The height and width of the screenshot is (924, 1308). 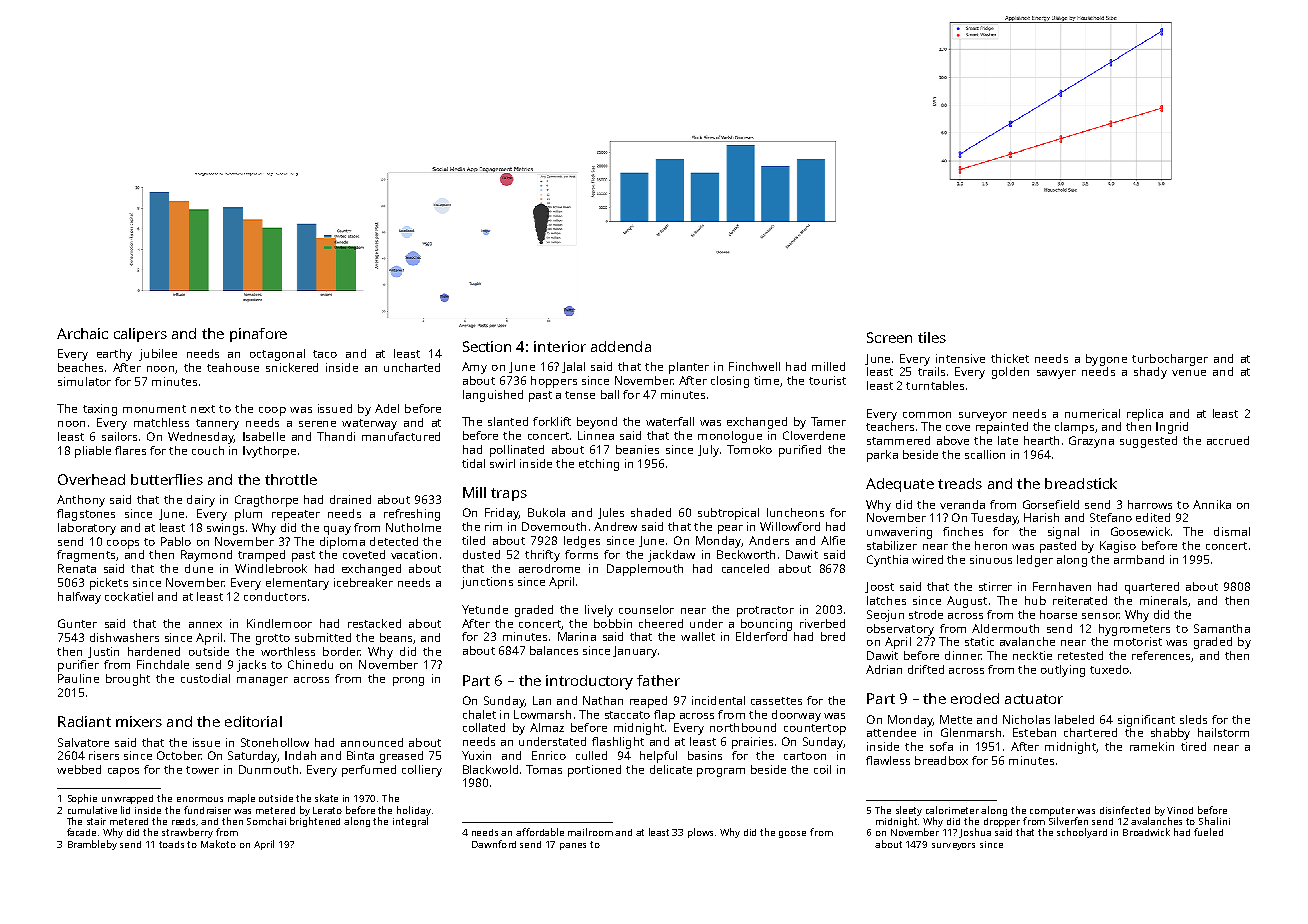 What do you see at coordinates (621, 346) in the screenshot?
I see `addenda` at bounding box center [621, 346].
